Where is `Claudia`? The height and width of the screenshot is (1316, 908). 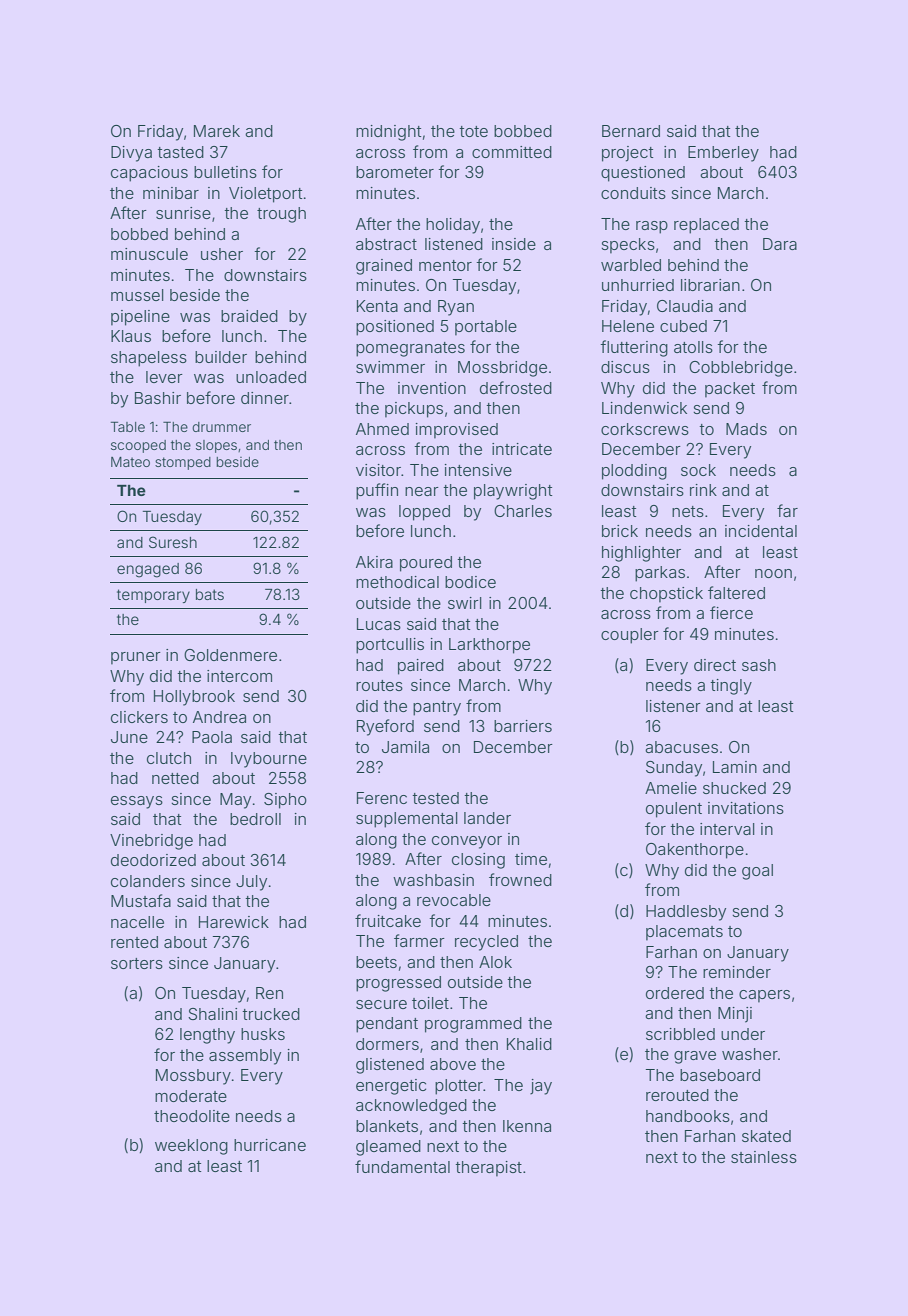
Claudia is located at coordinates (685, 306).
